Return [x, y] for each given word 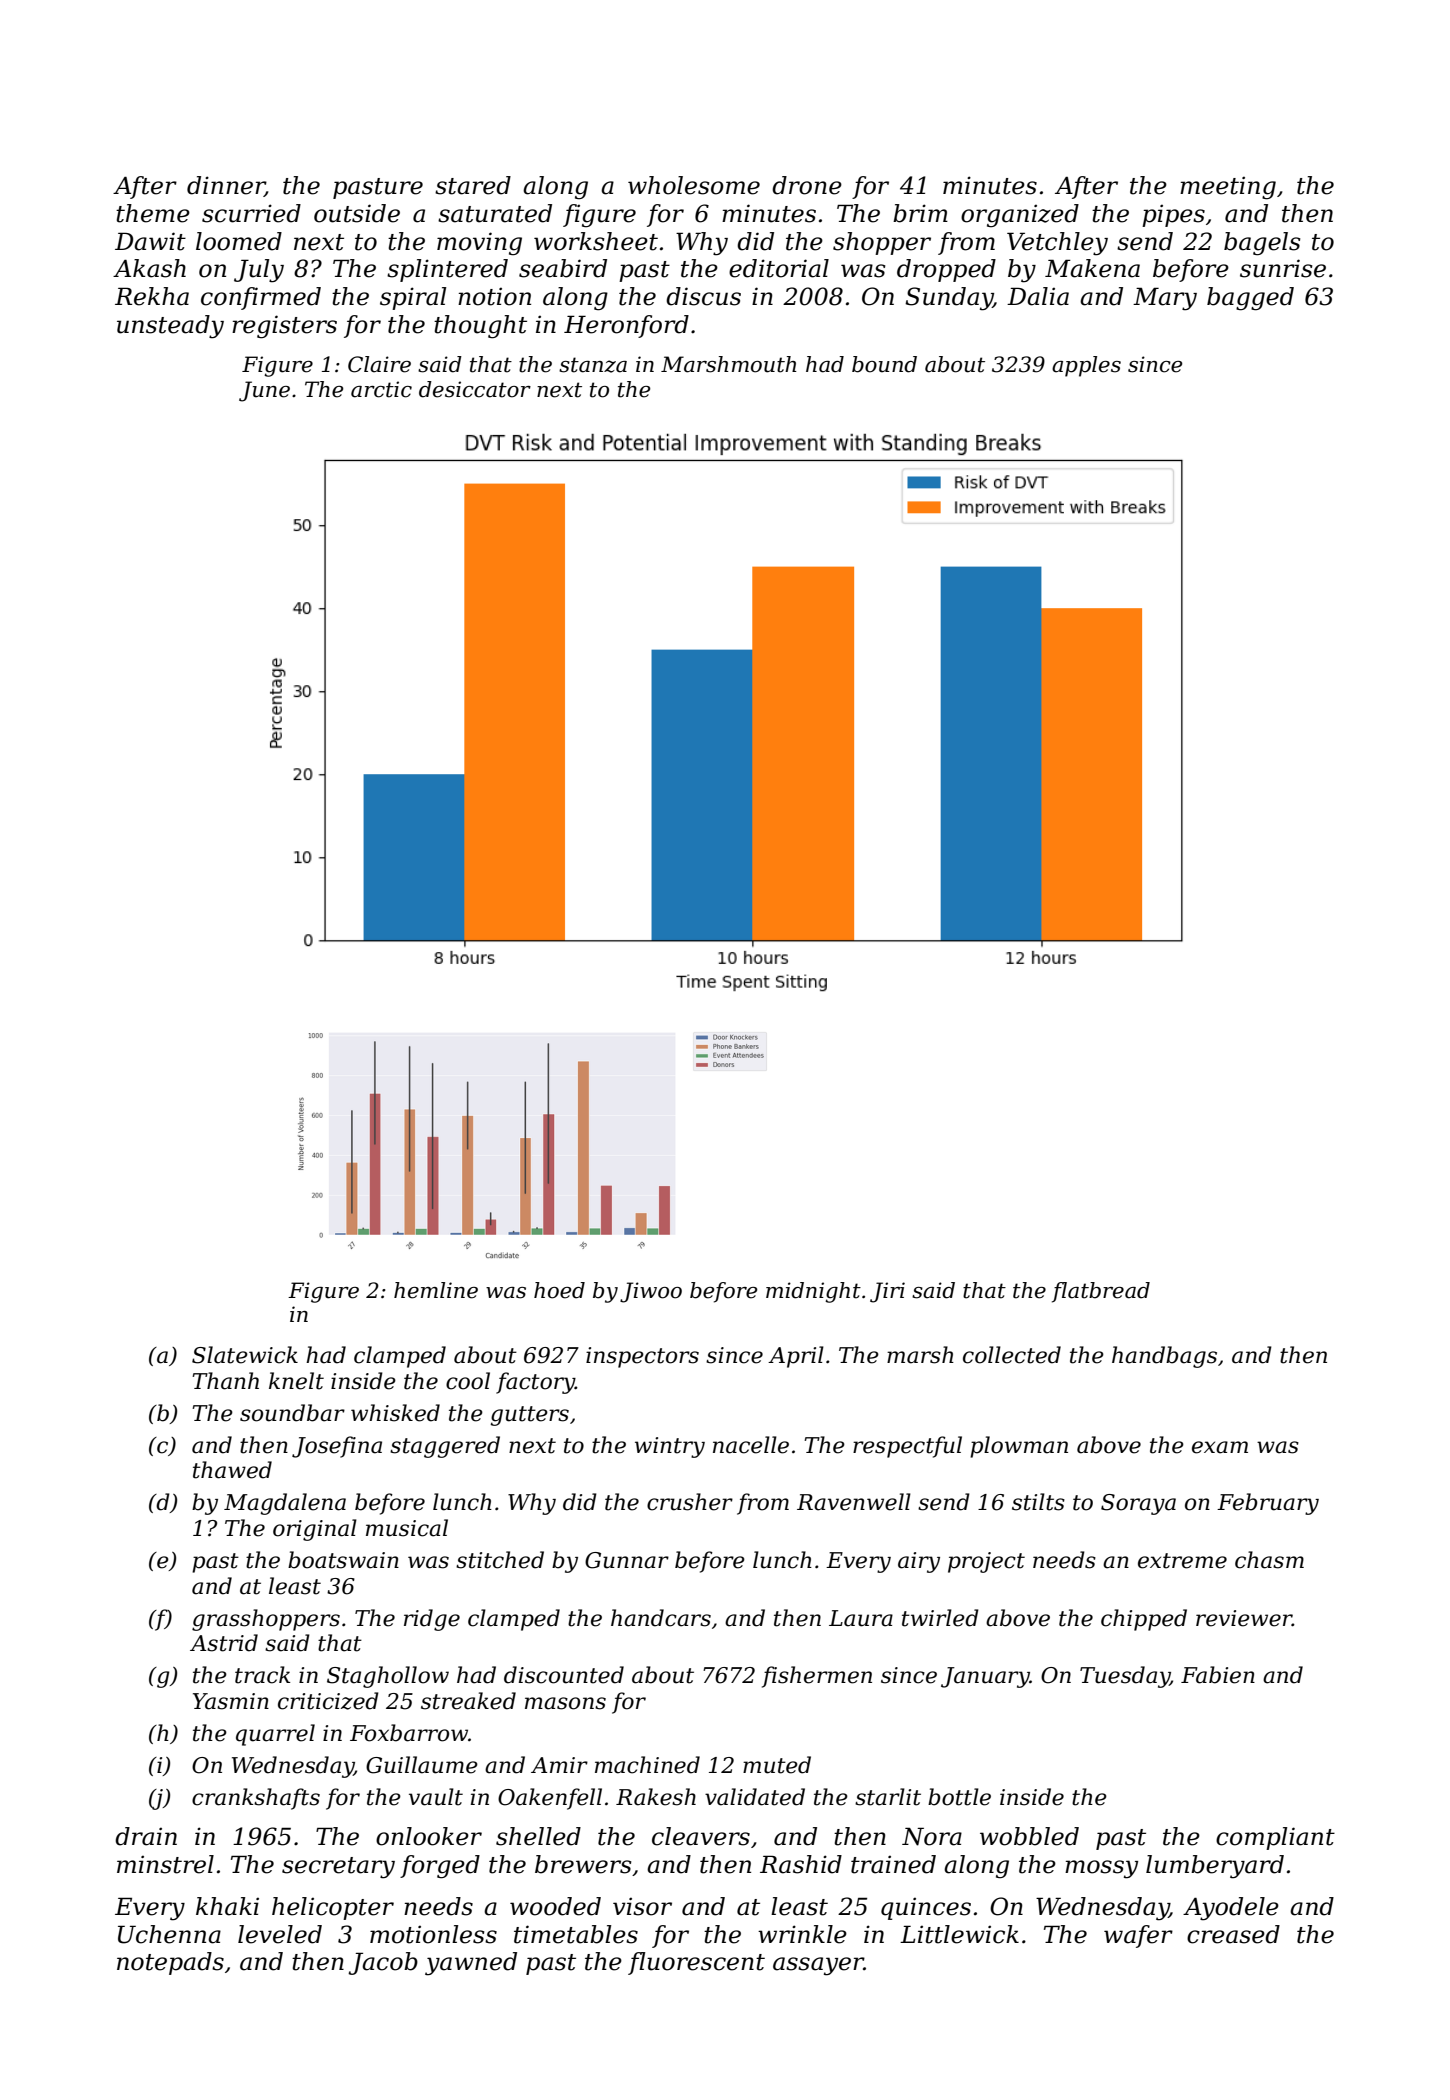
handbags [1164, 1357]
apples [1086, 366]
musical [407, 1528]
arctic [381, 389]
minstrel [165, 1864]
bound [884, 364]
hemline [436, 1290]
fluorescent [696, 1963]
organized [1020, 215]
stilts [1038, 1502]
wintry [670, 1447]
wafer [1138, 1936]
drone [807, 185]
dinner [226, 186]
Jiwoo [651, 1292]
